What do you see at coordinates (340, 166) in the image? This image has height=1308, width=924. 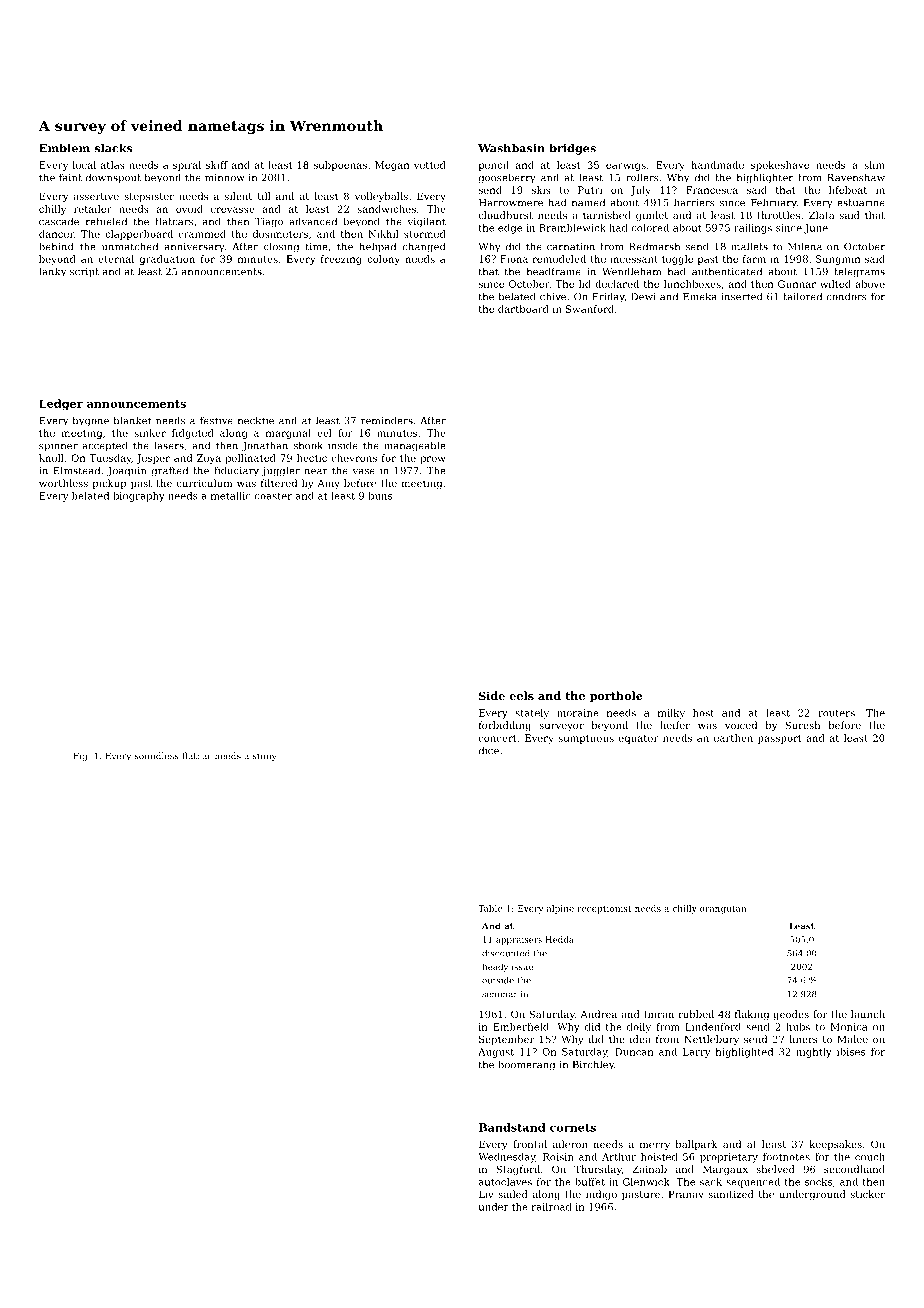 I see `subpoenas` at bounding box center [340, 166].
